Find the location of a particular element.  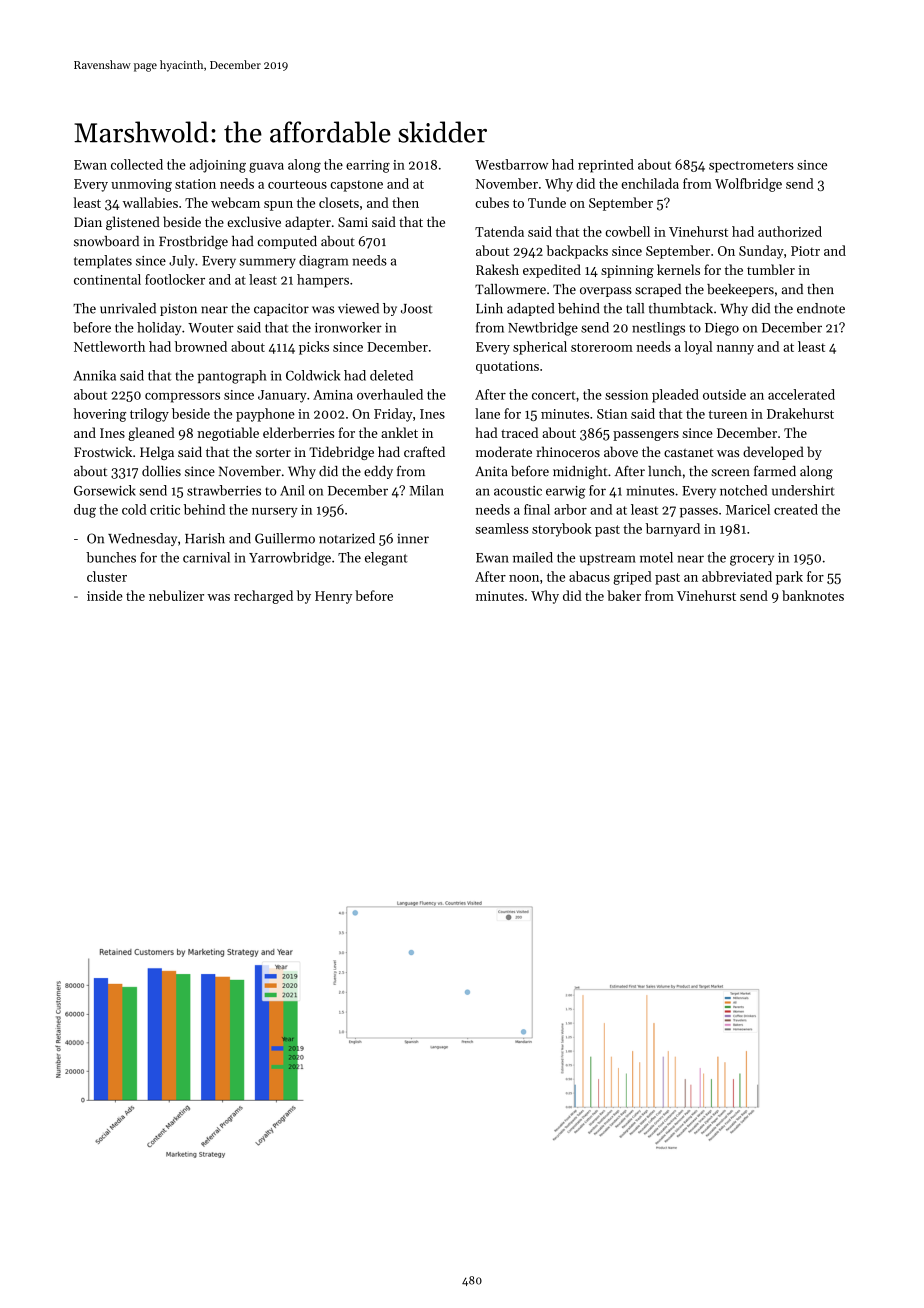

banknotes is located at coordinates (813, 595).
